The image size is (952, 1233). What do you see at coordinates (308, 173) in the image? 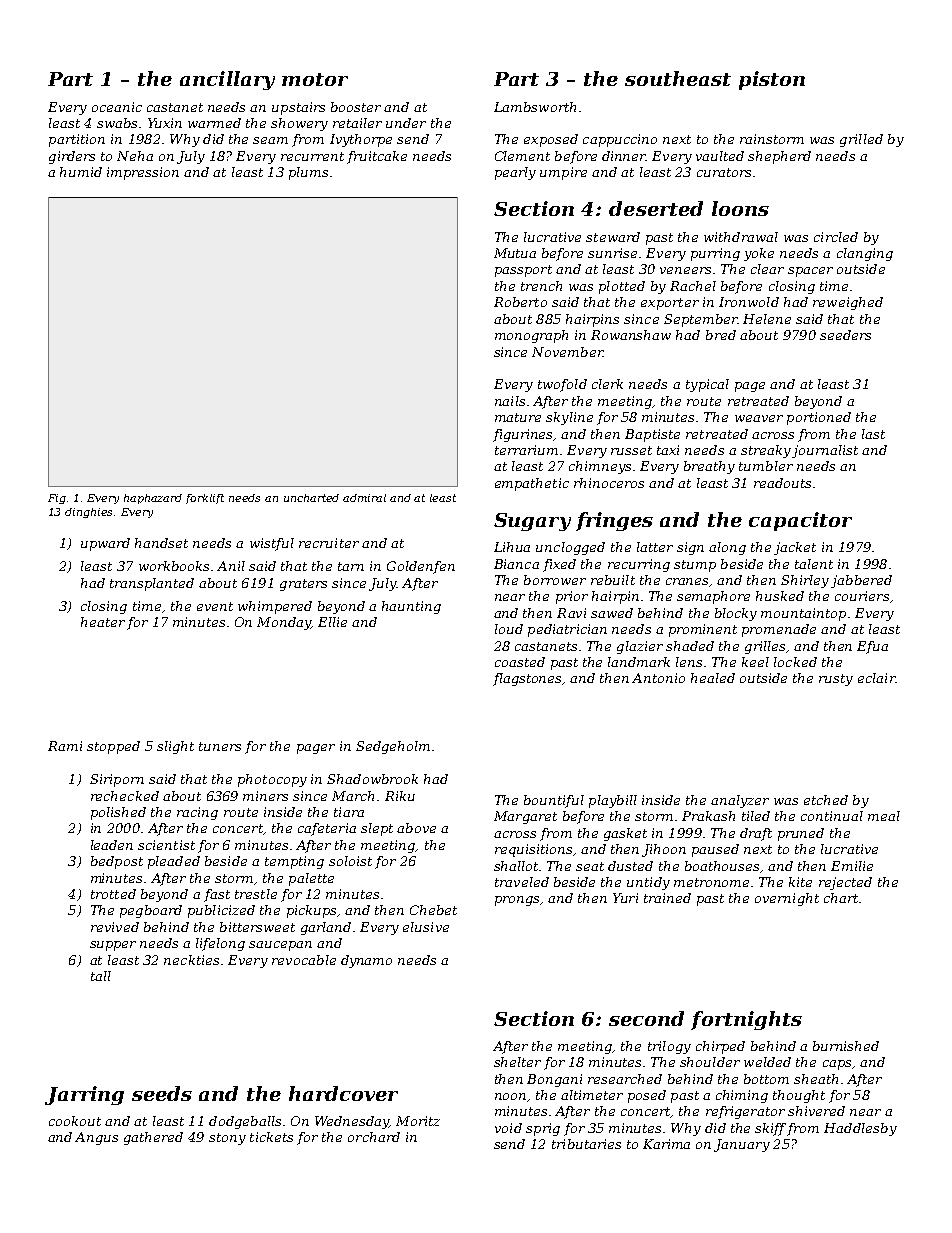
I see `plums` at bounding box center [308, 173].
